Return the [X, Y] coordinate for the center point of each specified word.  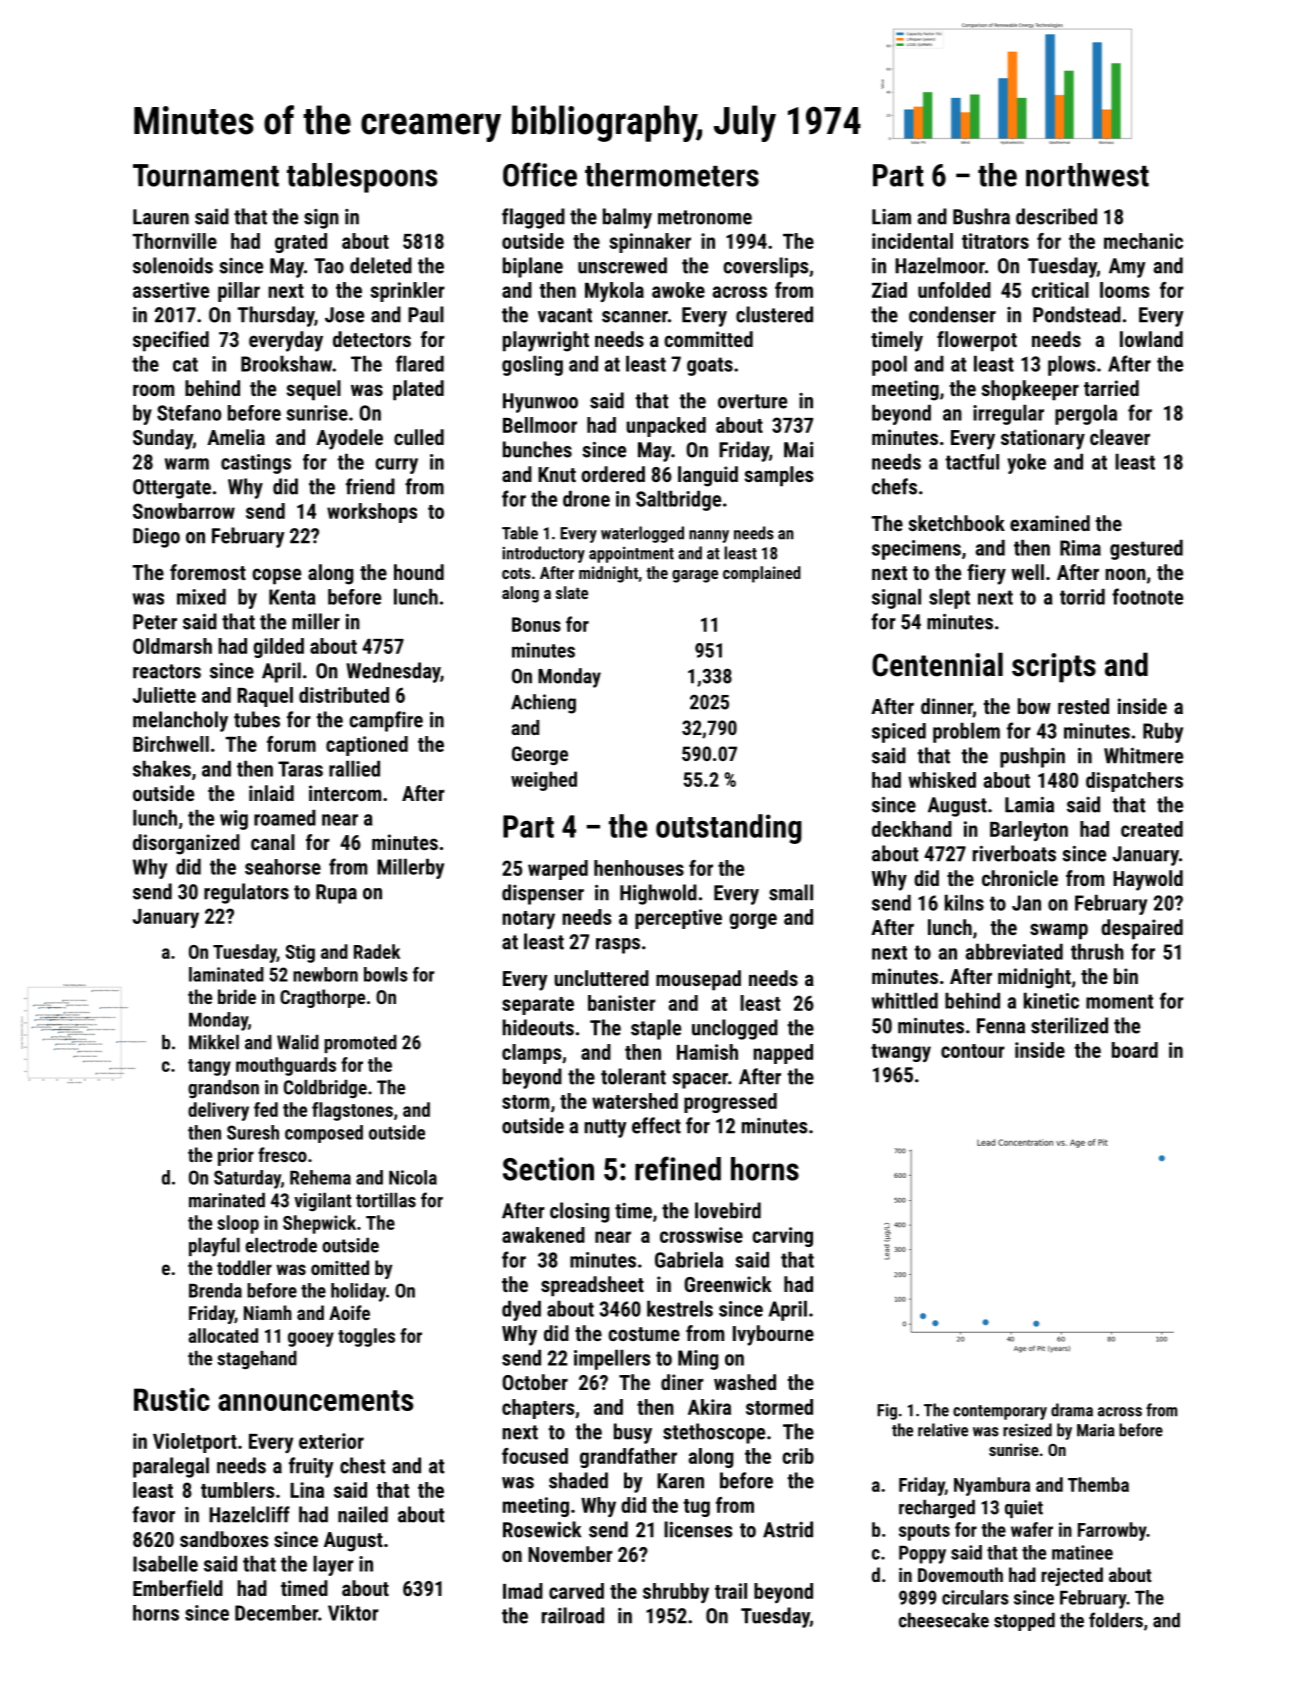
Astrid [788, 1529]
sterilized [1069, 1025]
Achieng [543, 704]
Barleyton [1029, 831]
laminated [226, 974]
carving [782, 1237]
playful [214, 1247]
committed [708, 339]
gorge [753, 921]
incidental [912, 241]
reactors [167, 671]
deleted [381, 265]
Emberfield [178, 1588]
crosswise [701, 1235]
